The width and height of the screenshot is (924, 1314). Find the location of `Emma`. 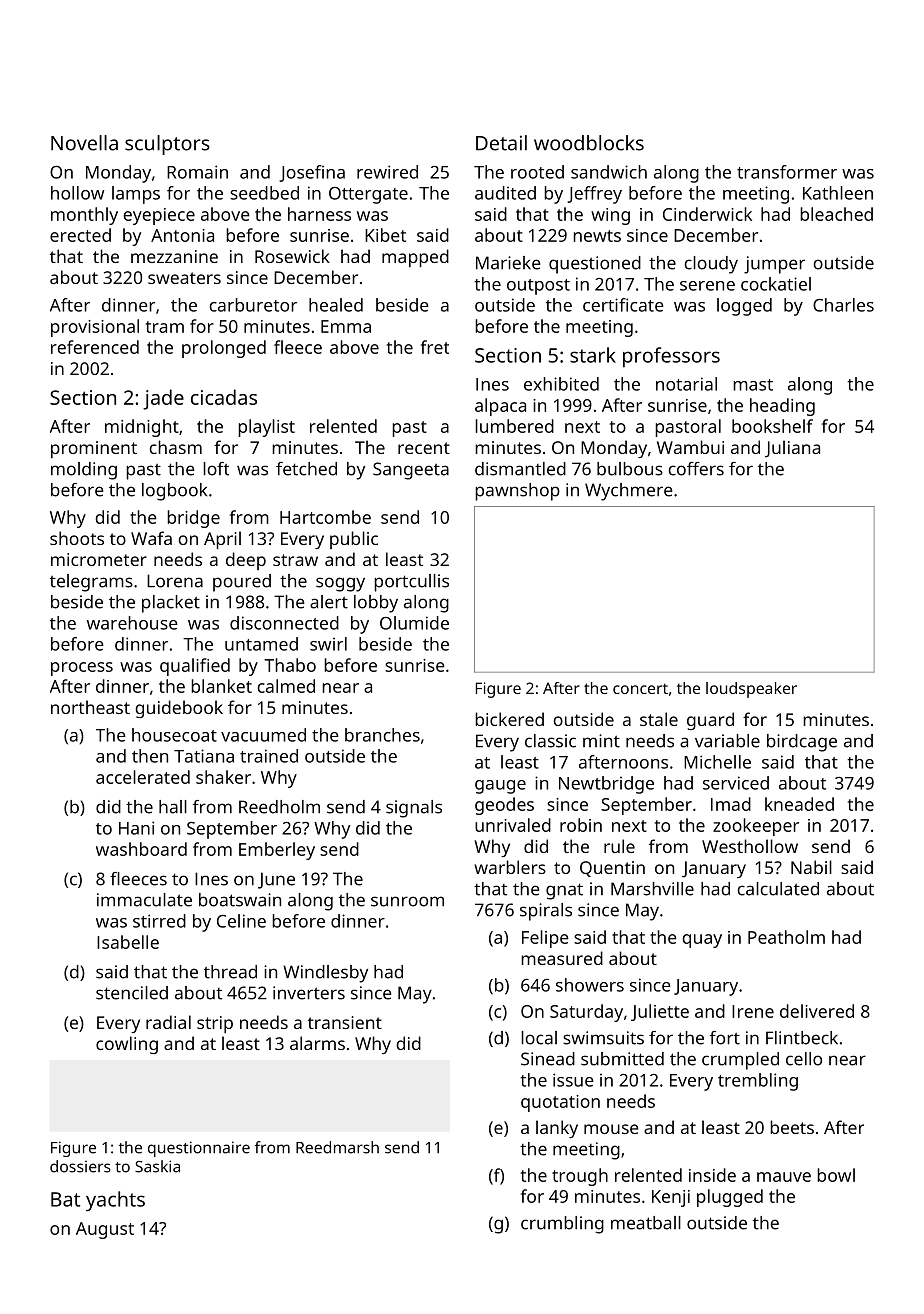

Emma is located at coordinates (346, 326).
